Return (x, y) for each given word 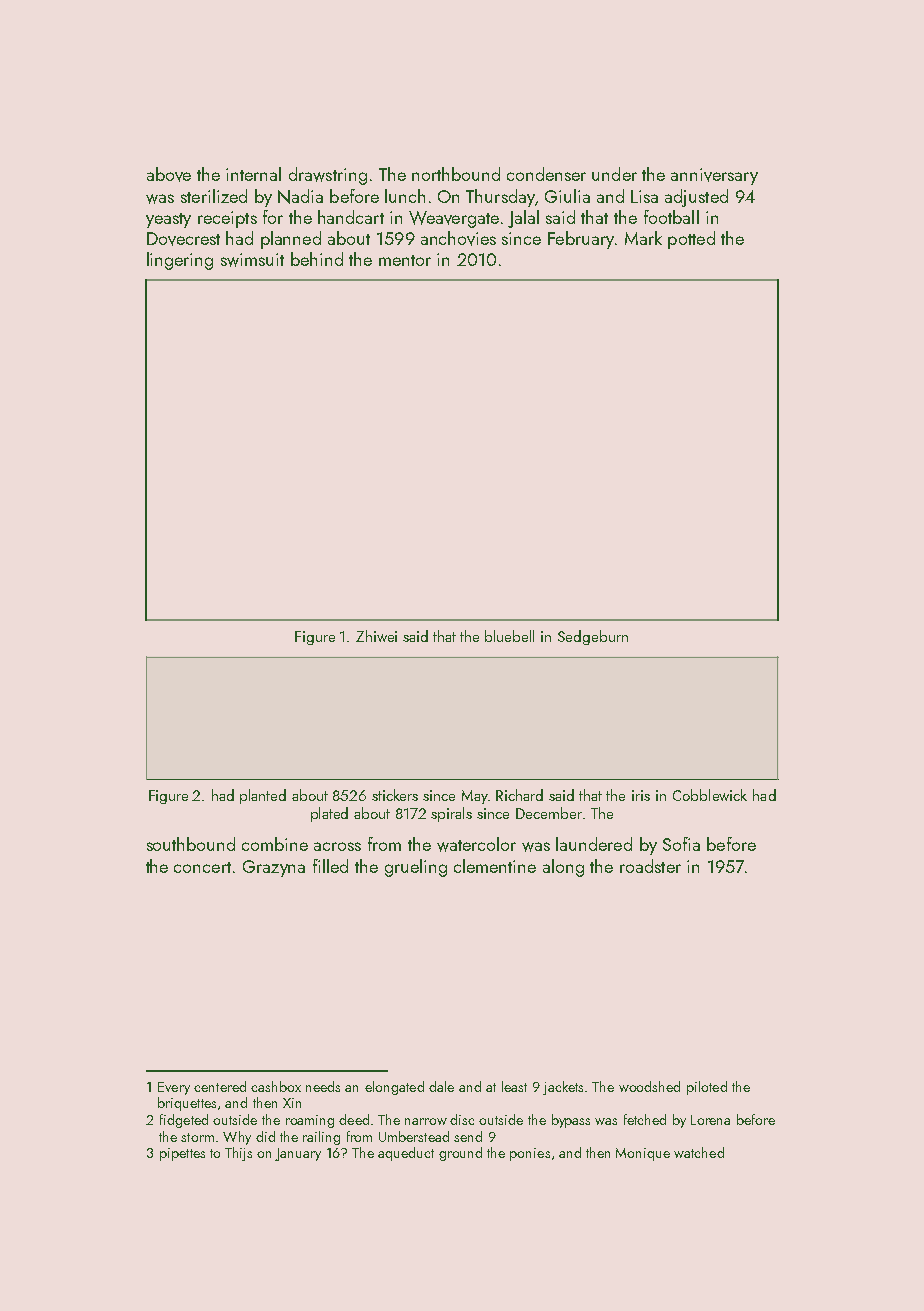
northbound (456, 174)
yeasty (168, 220)
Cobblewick (710, 795)
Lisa (644, 196)
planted (263, 796)
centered (220, 1086)
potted (691, 240)
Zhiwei (376, 636)
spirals (451, 814)
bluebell (509, 636)
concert (202, 867)
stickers (395, 795)
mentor (405, 260)
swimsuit (252, 260)
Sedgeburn (593, 637)
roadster (650, 866)
